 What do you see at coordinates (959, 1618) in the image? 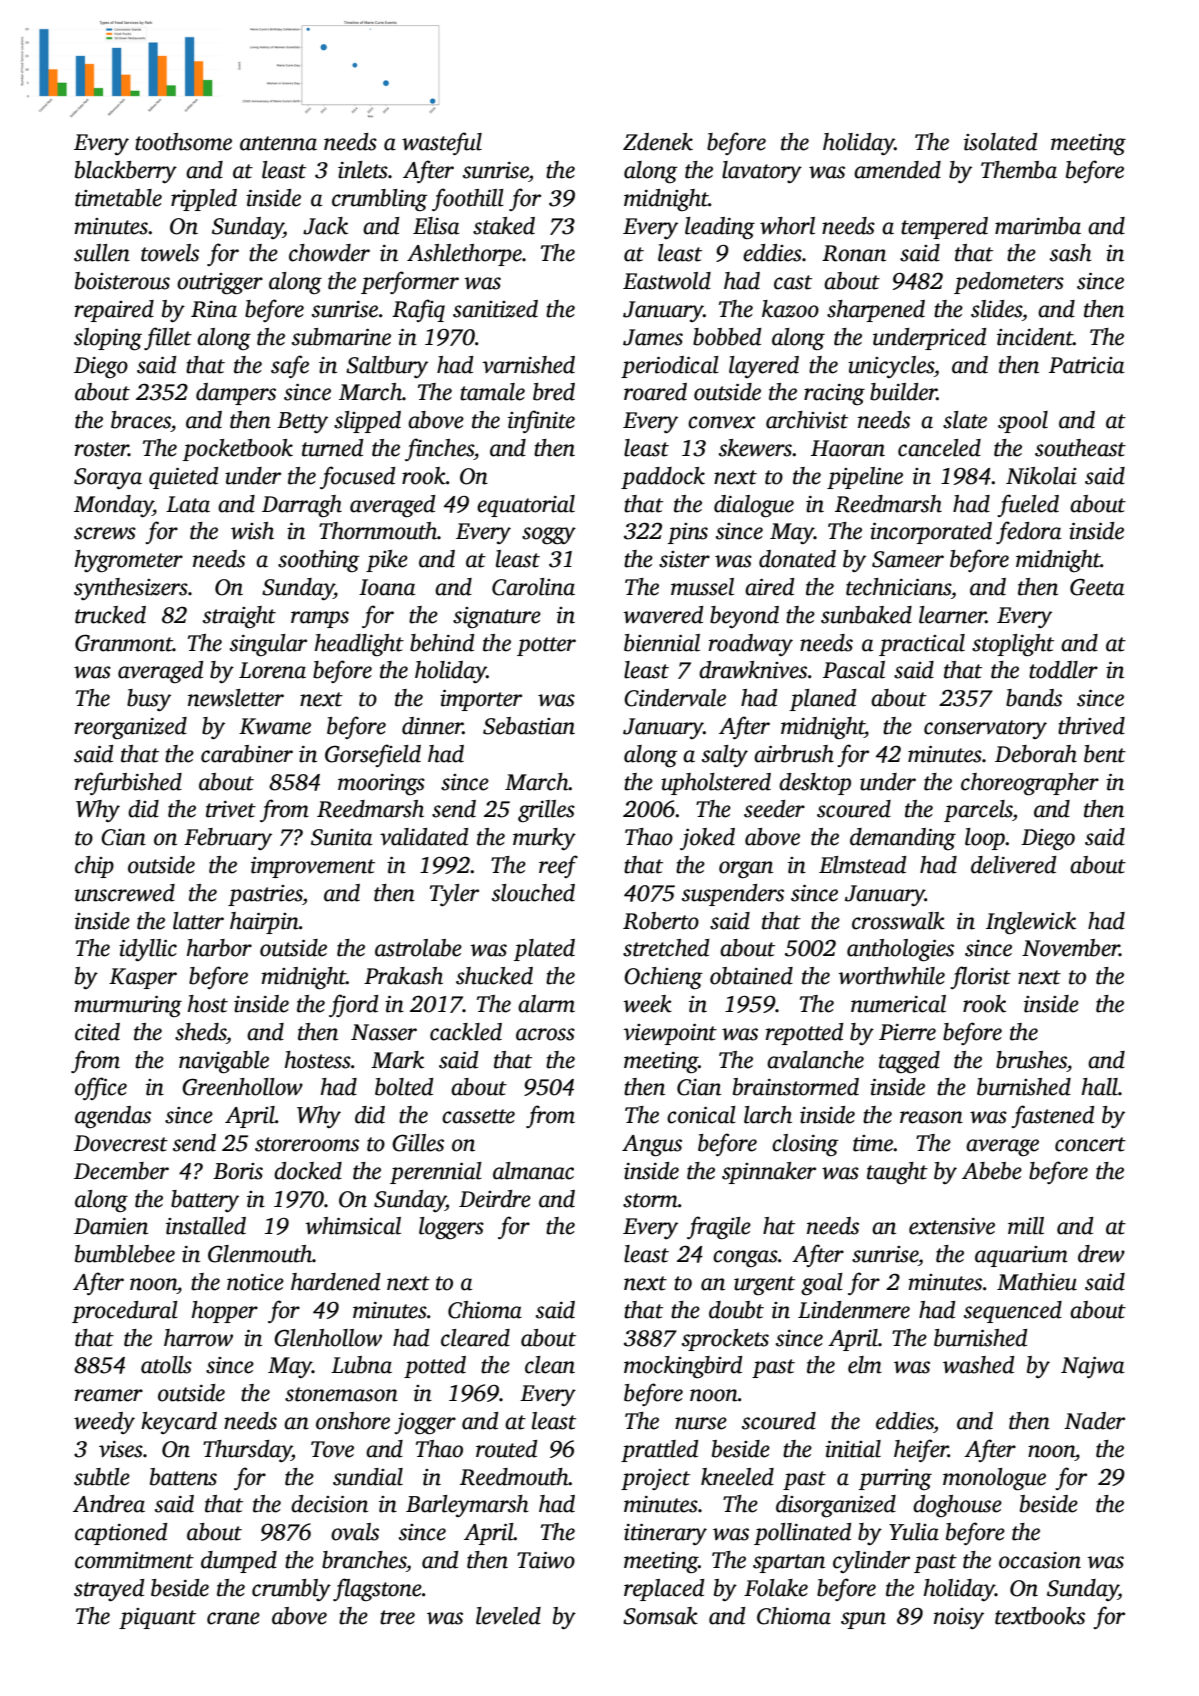
I see `noisy` at bounding box center [959, 1618].
